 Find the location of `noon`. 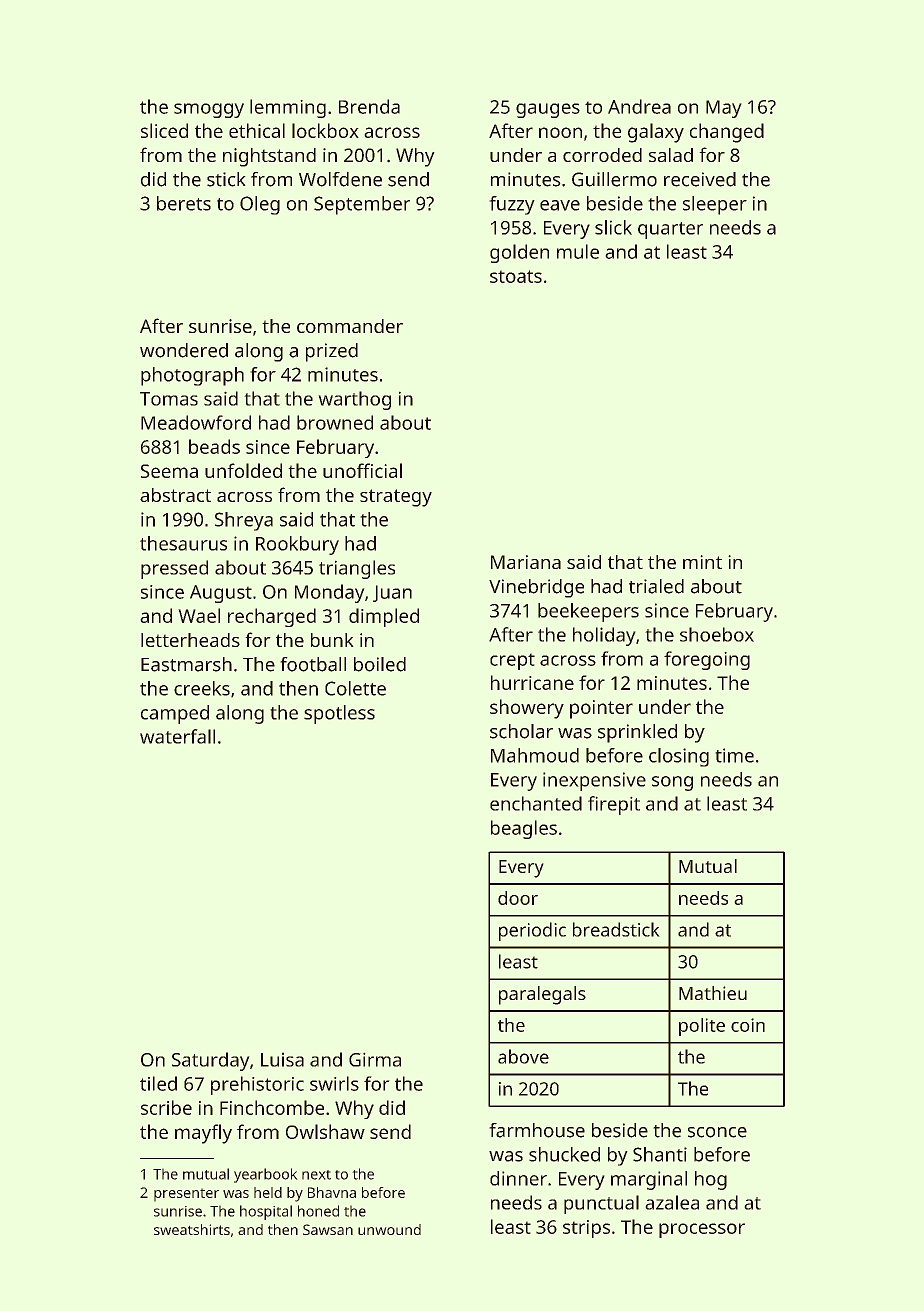

noon is located at coordinates (560, 132).
